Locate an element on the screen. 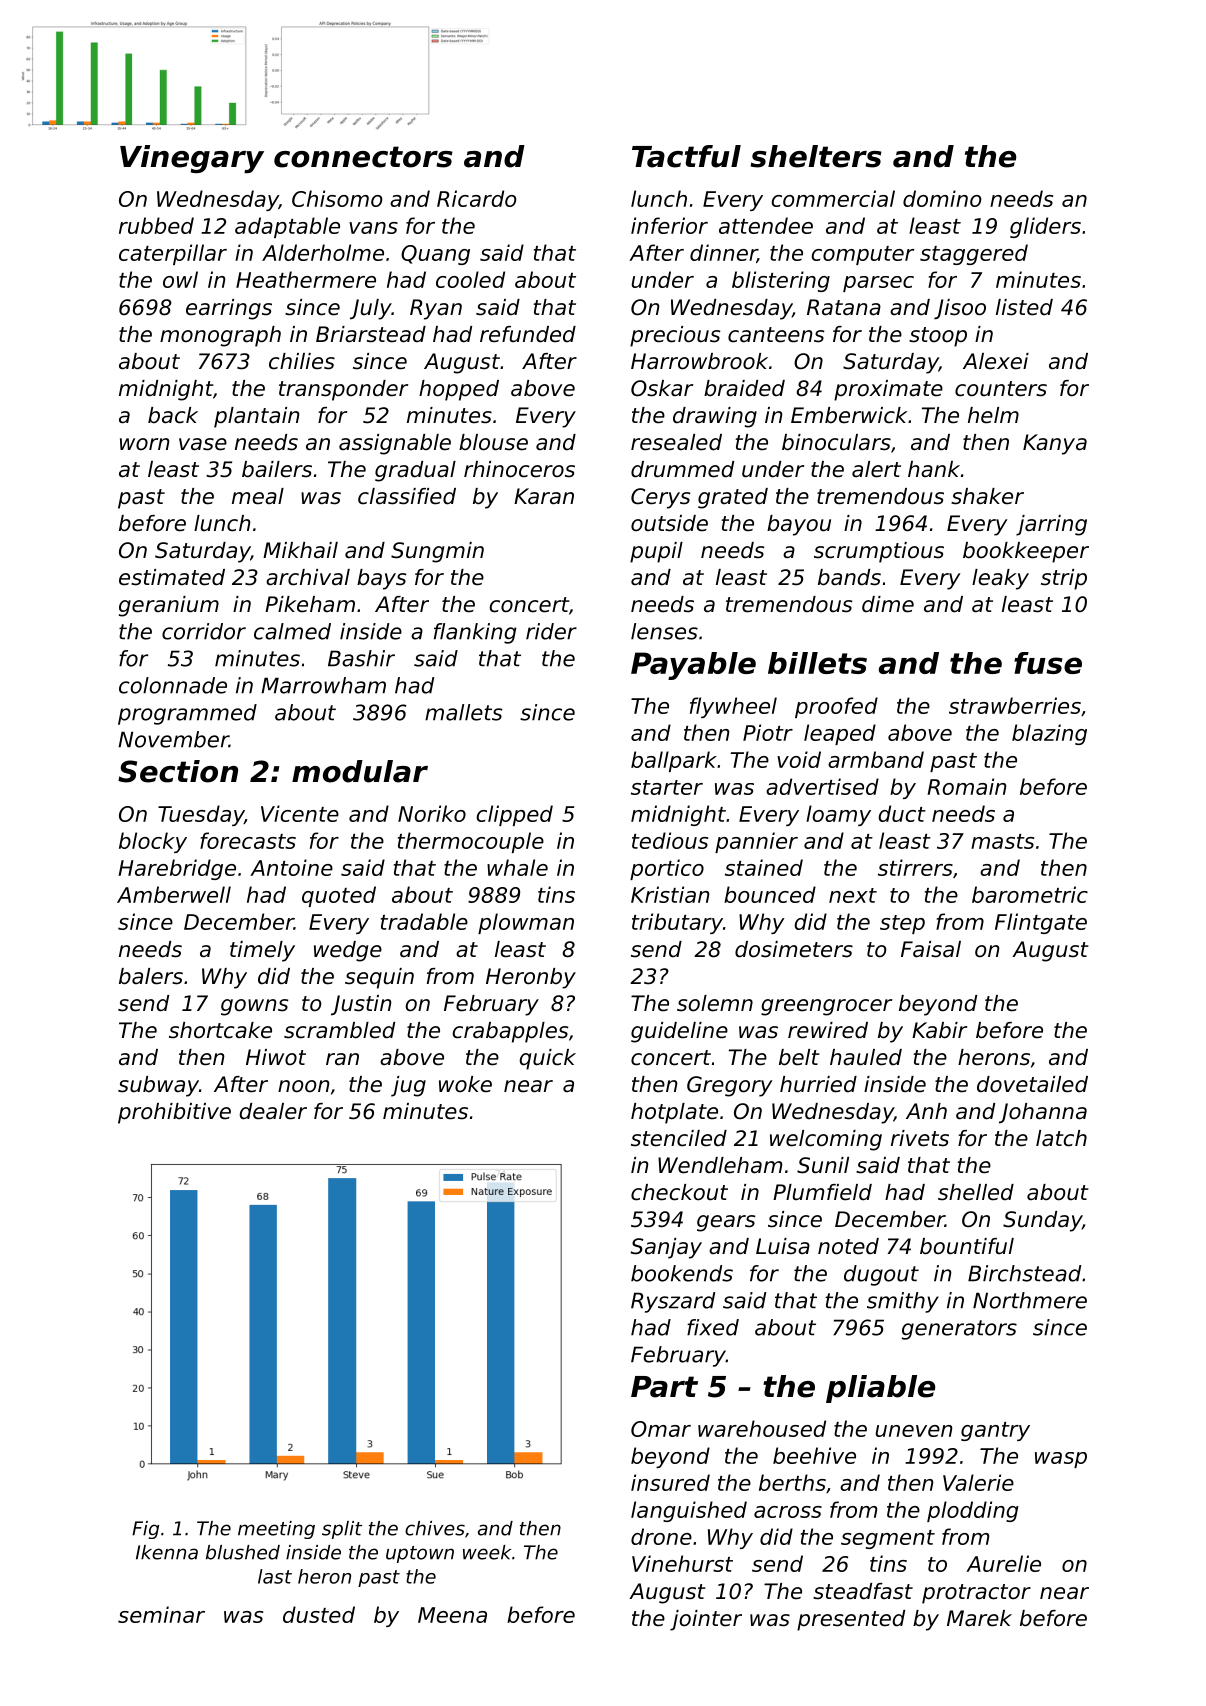 This screenshot has height=1706, width=1206. blocky is located at coordinates (153, 842).
